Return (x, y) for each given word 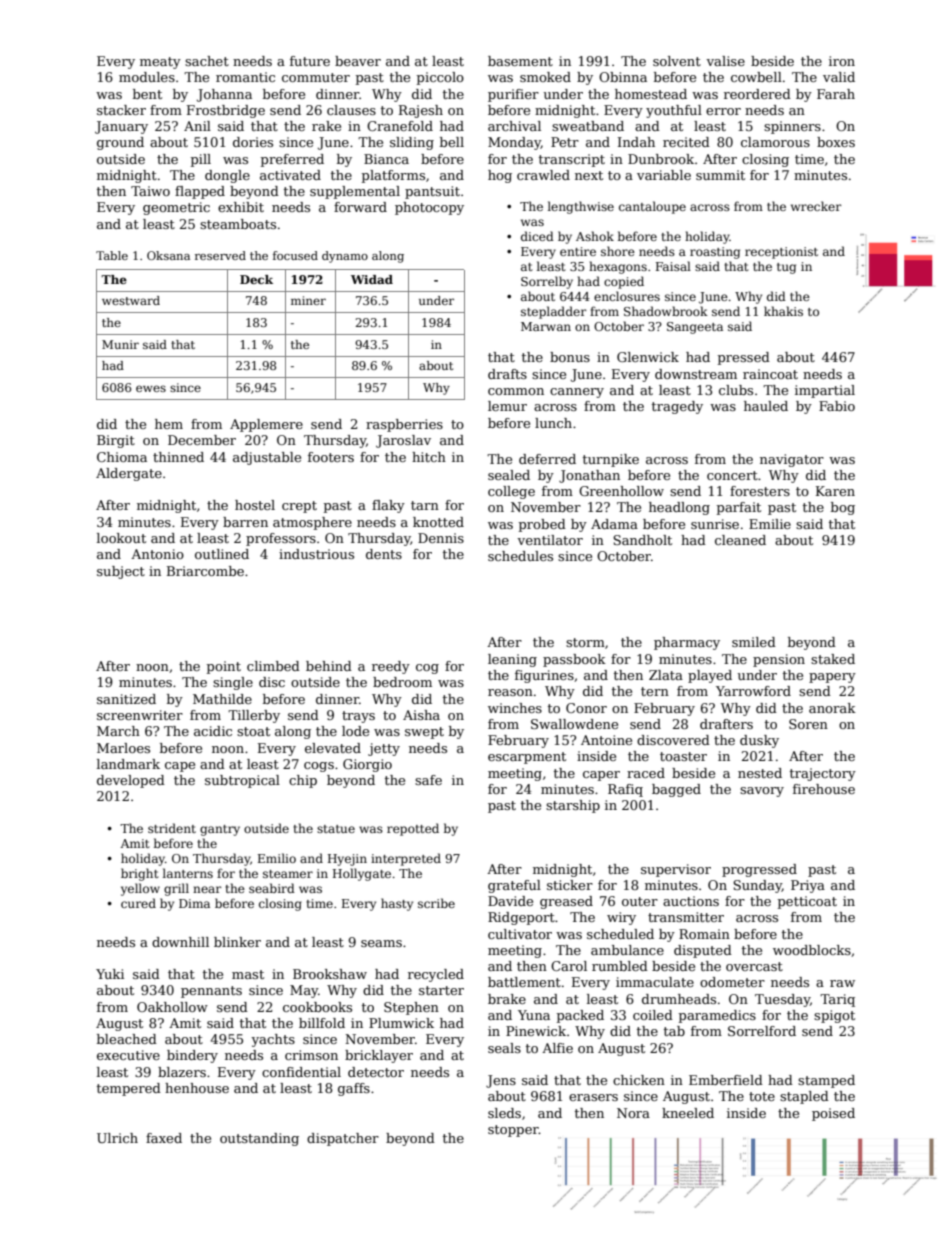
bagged (676, 790)
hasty (397, 904)
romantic (245, 77)
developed (131, 781)
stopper (513, 1131)
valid (839, 77)
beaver (358, 61)
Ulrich (117, 1138)
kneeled (688, 1113)
